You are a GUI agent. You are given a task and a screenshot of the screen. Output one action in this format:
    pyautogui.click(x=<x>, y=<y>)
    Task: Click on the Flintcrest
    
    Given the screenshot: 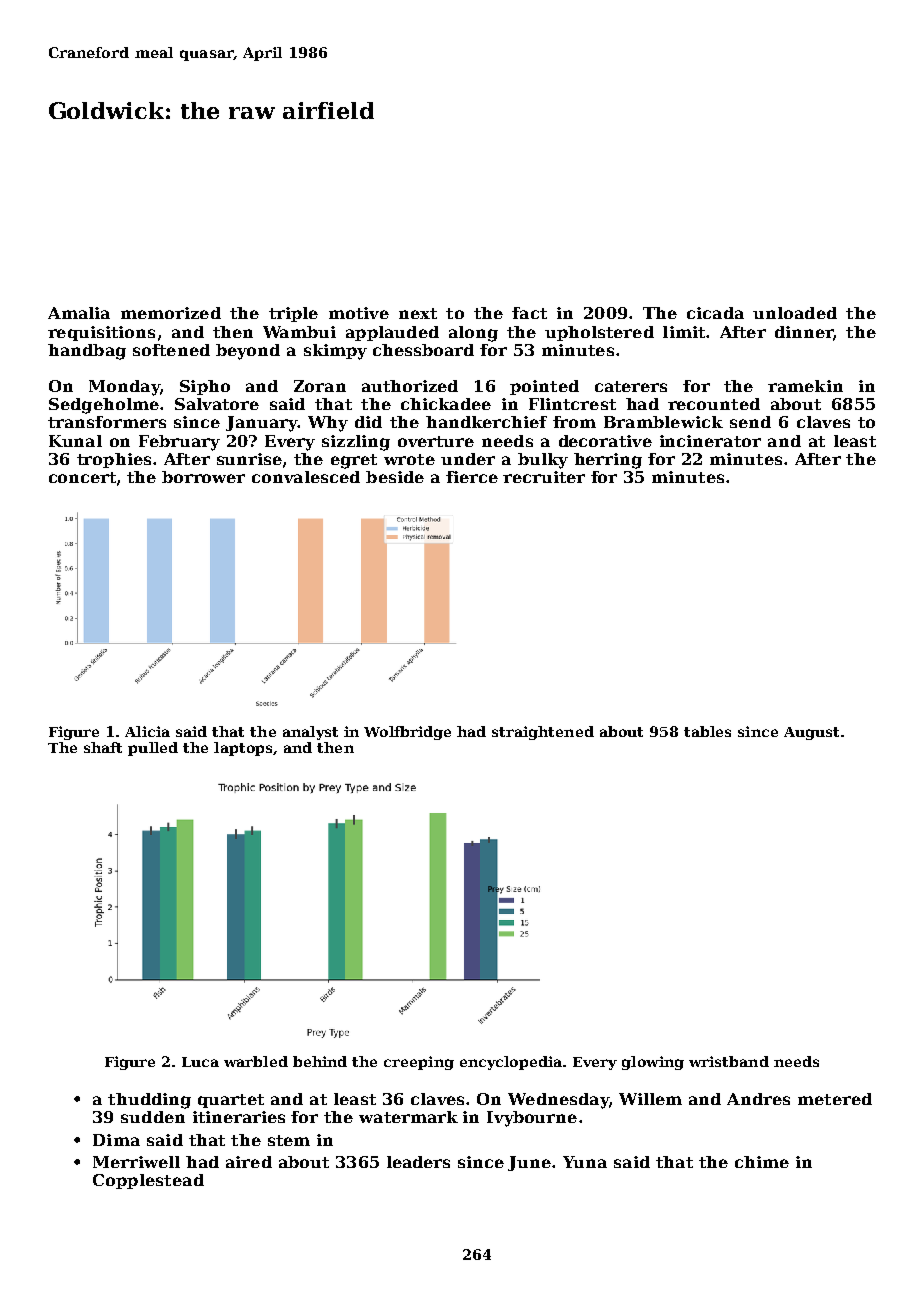 What is the action you would take?
    pyautogui.click(x=572, y=404)
